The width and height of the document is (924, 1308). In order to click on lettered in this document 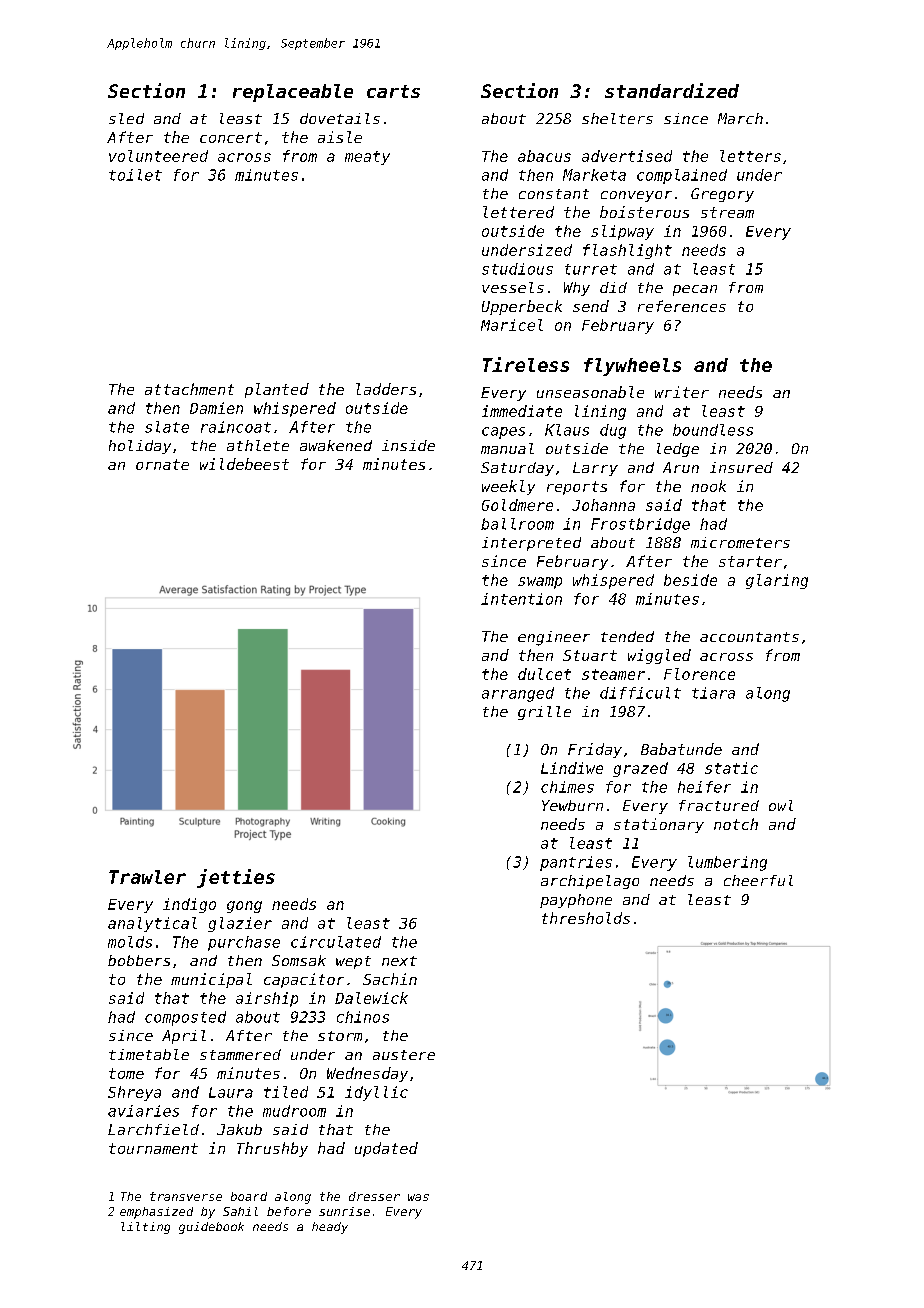, I will do `click(518, 212)`.
